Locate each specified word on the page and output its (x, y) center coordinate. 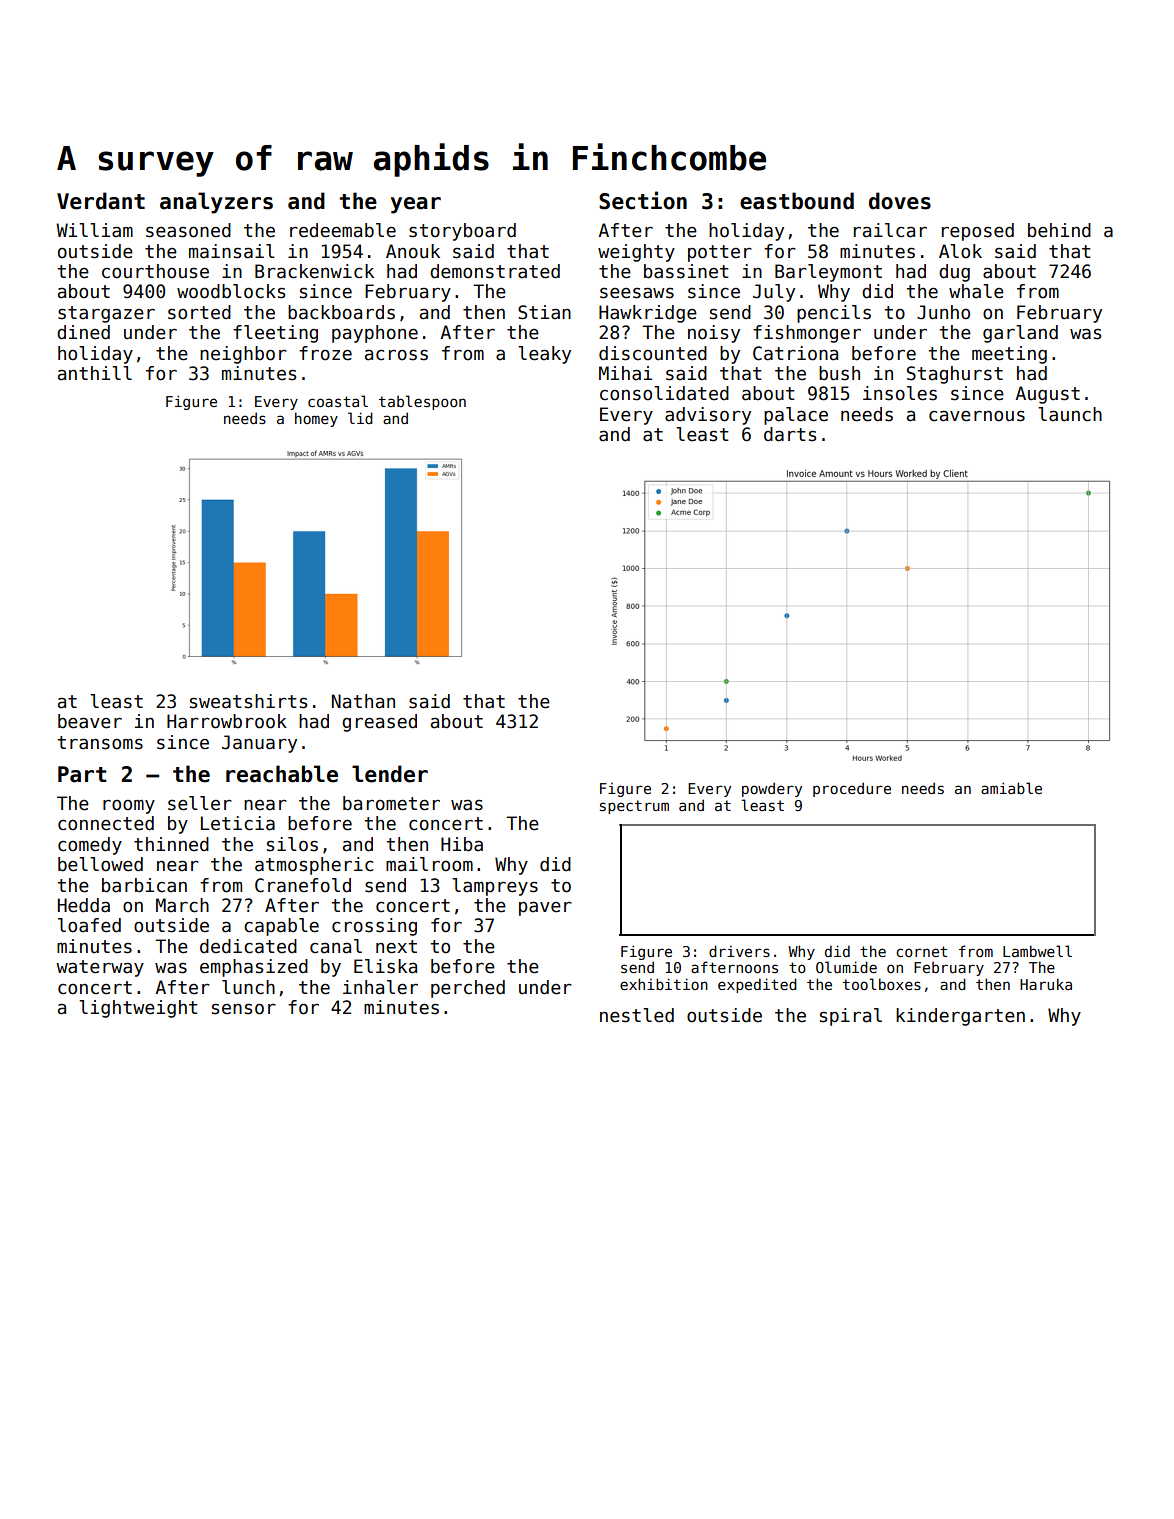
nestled (637, 1015)
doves (900, 201)
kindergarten (960, 1017)
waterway (100, 968)
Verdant (101, 201)
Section (643, 200)
